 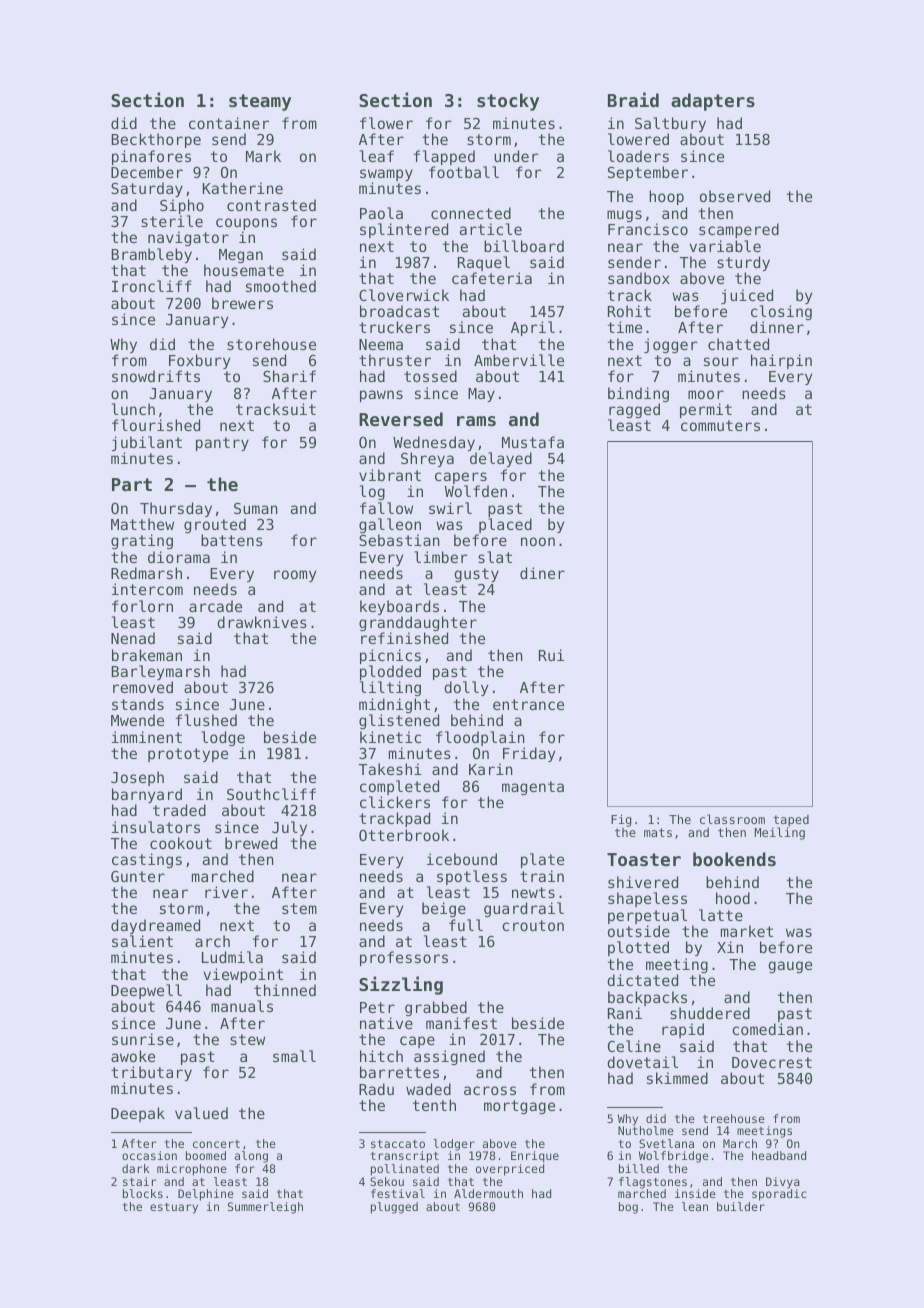 I want to click on closing, so click(x=781, y=313).
